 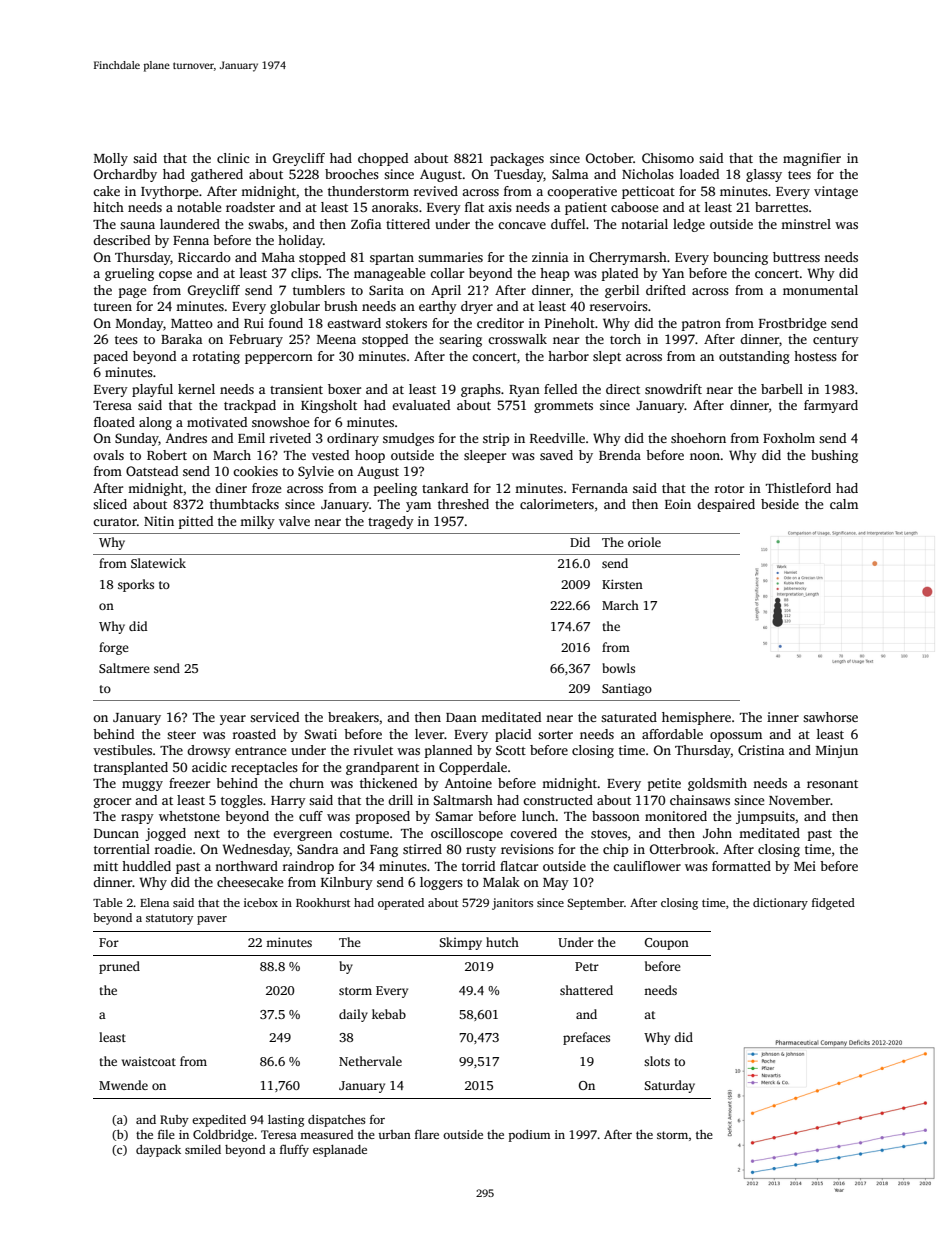 I want to click on clinic, so click(x=233, y=158).
